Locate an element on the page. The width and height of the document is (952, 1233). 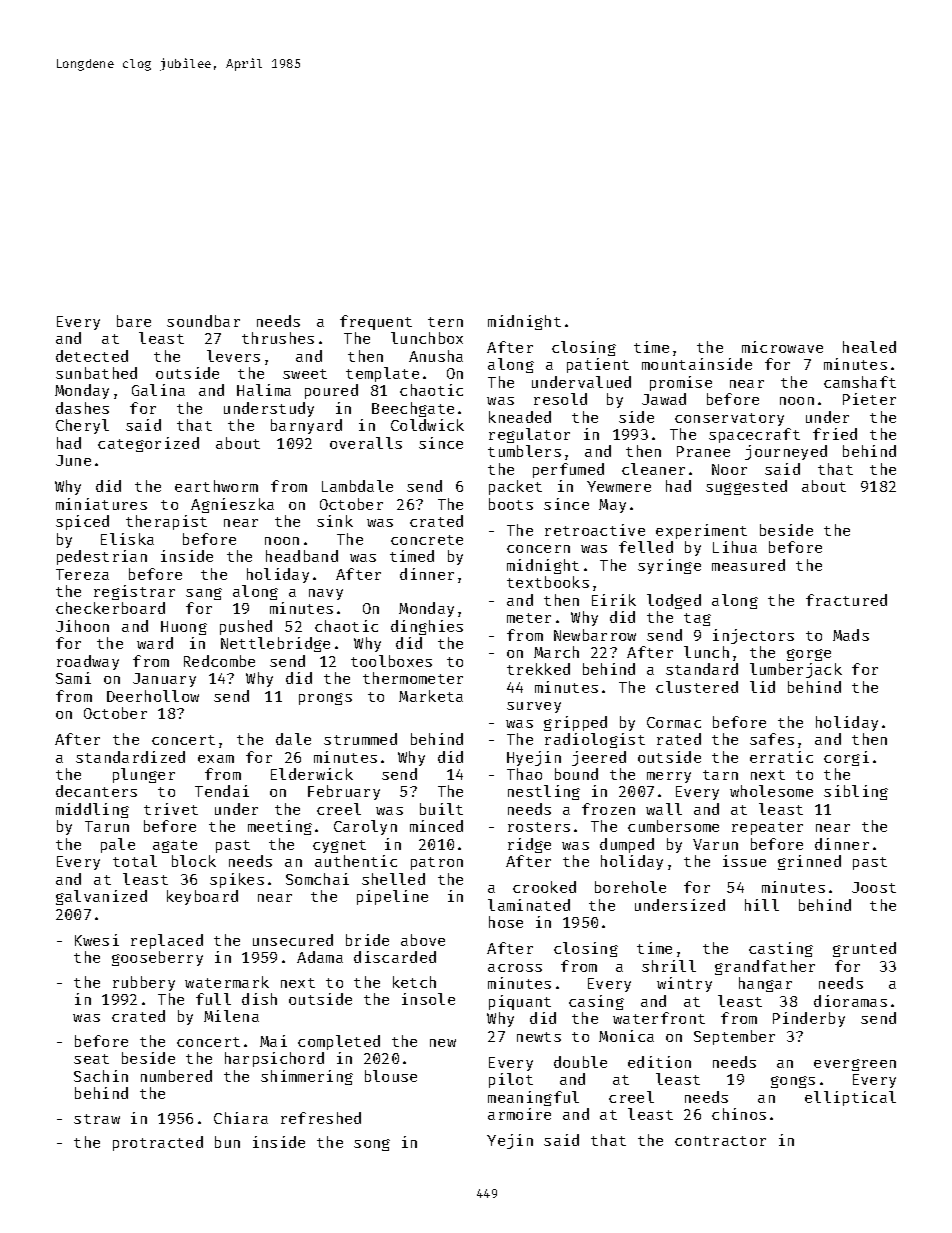
Agnieszka is located at coordinates (232, 505).
